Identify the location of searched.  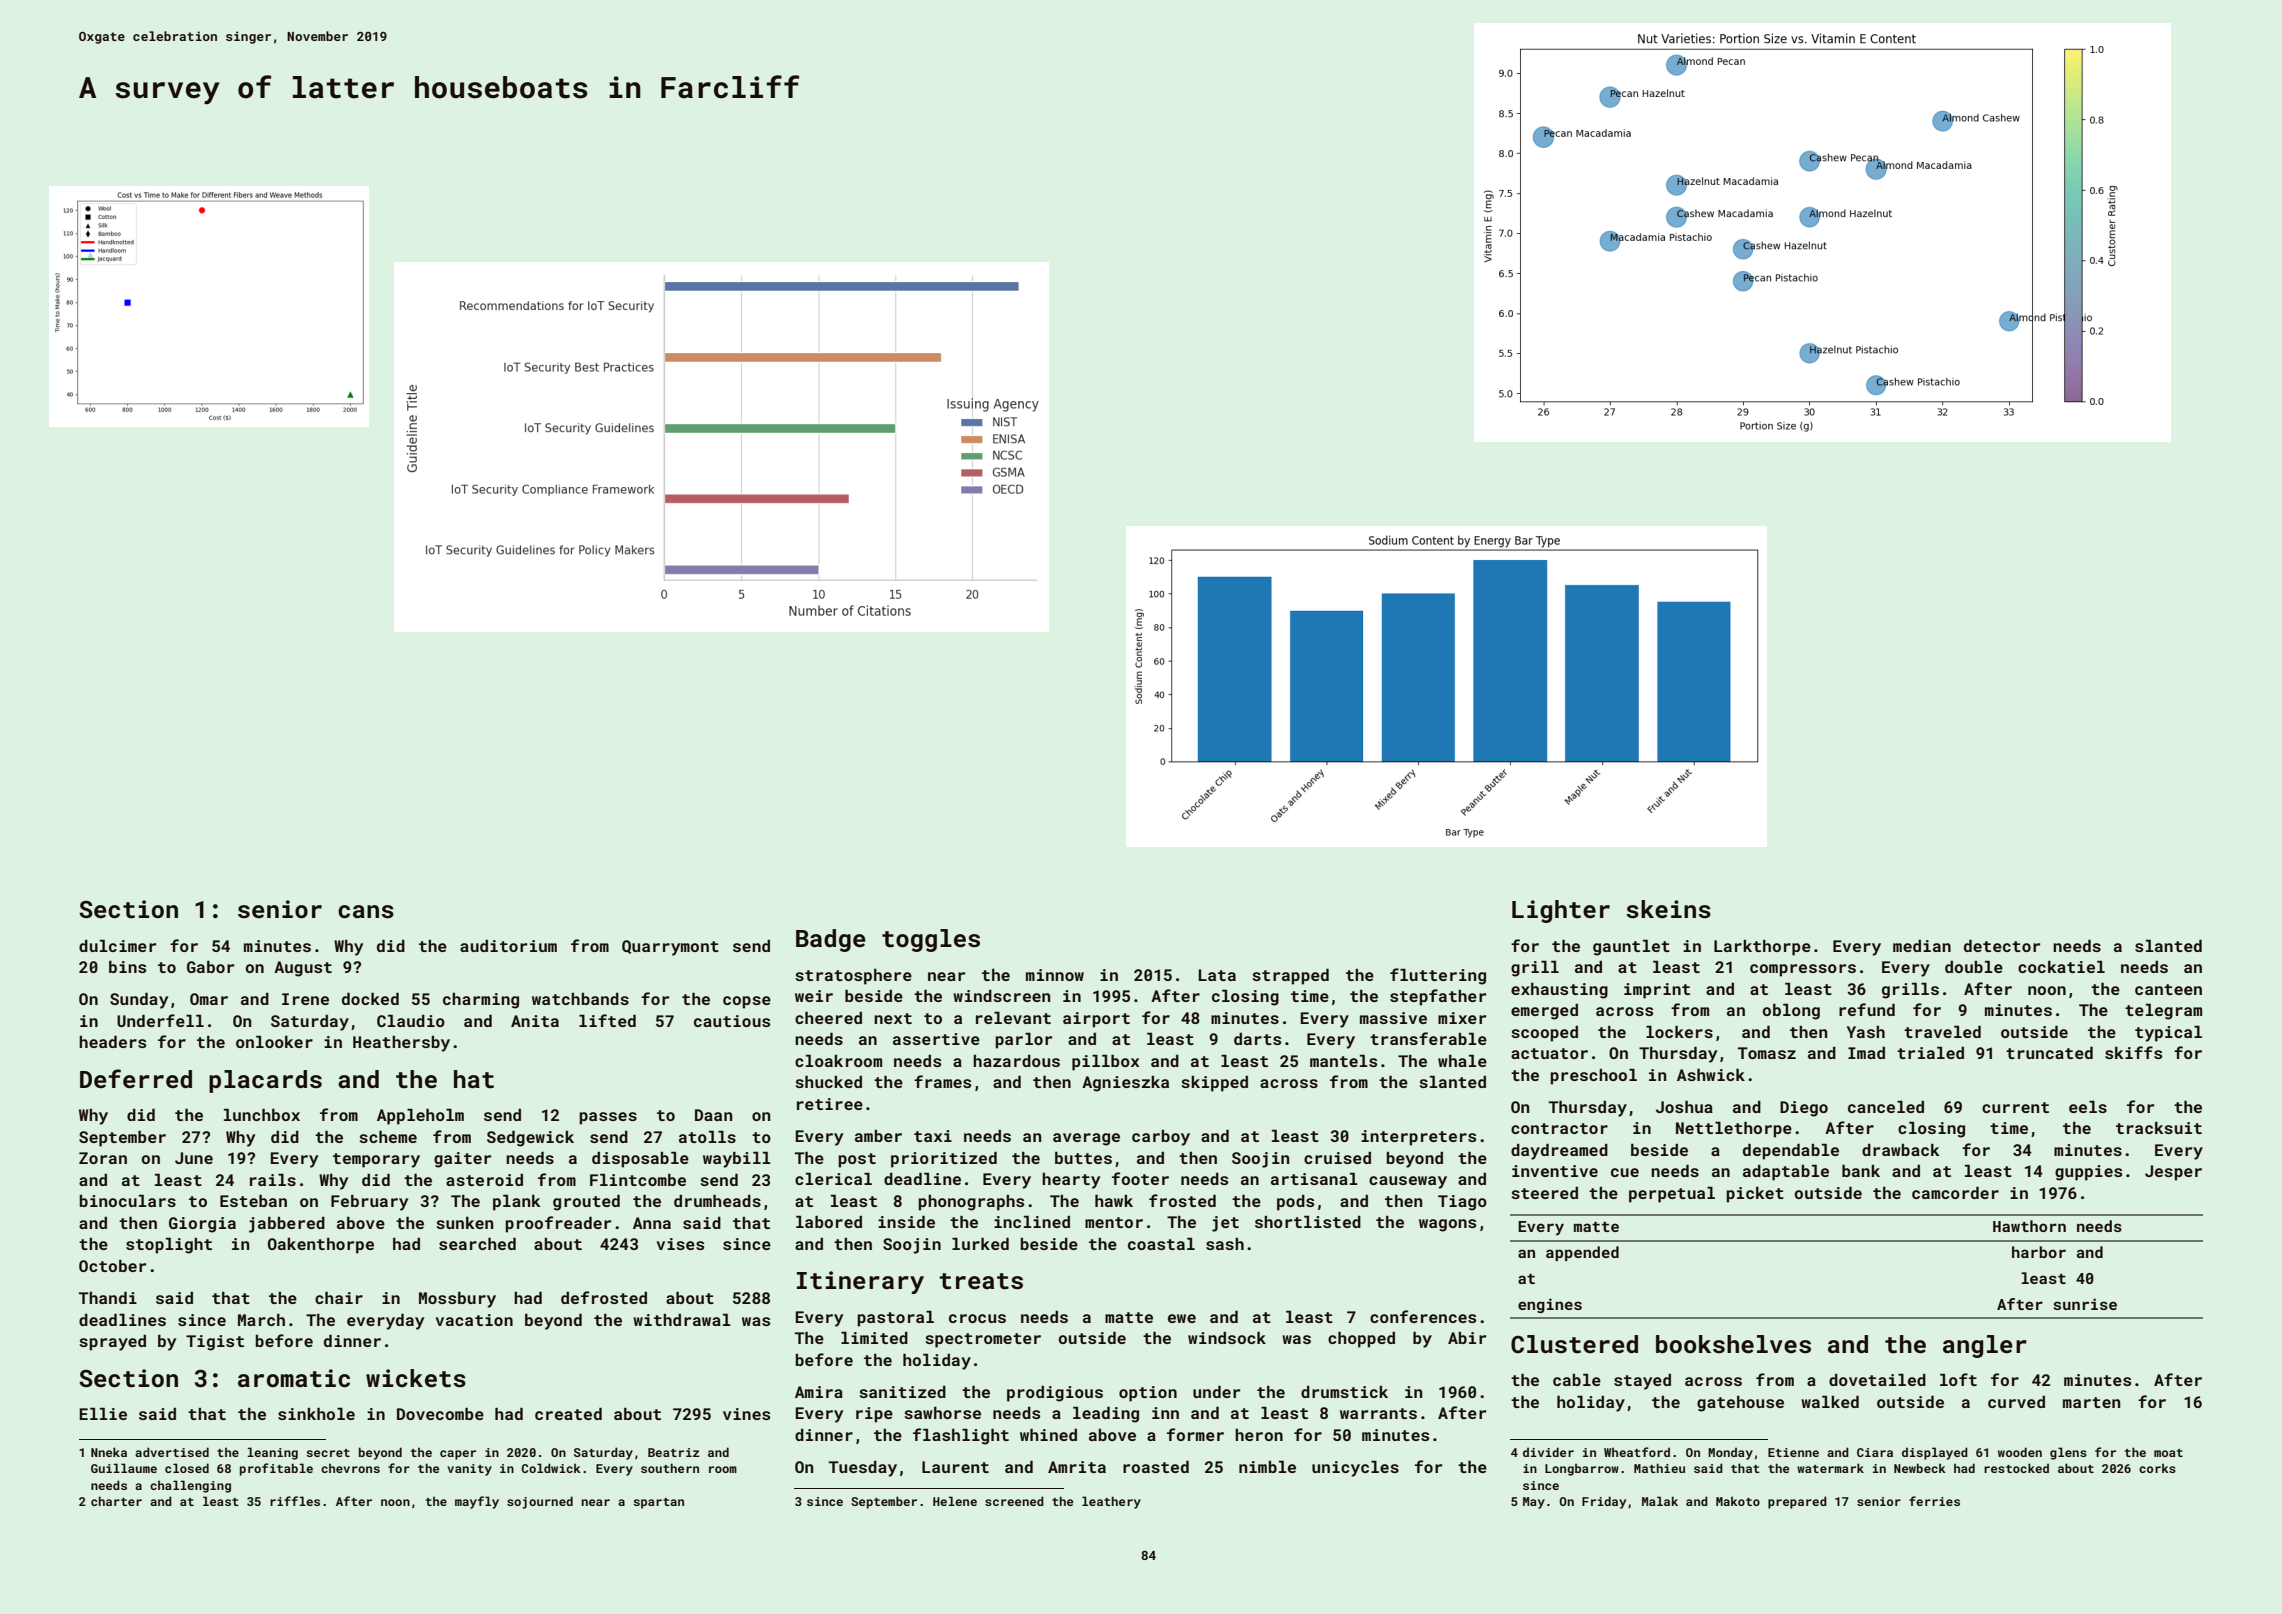
(477, 1244).
